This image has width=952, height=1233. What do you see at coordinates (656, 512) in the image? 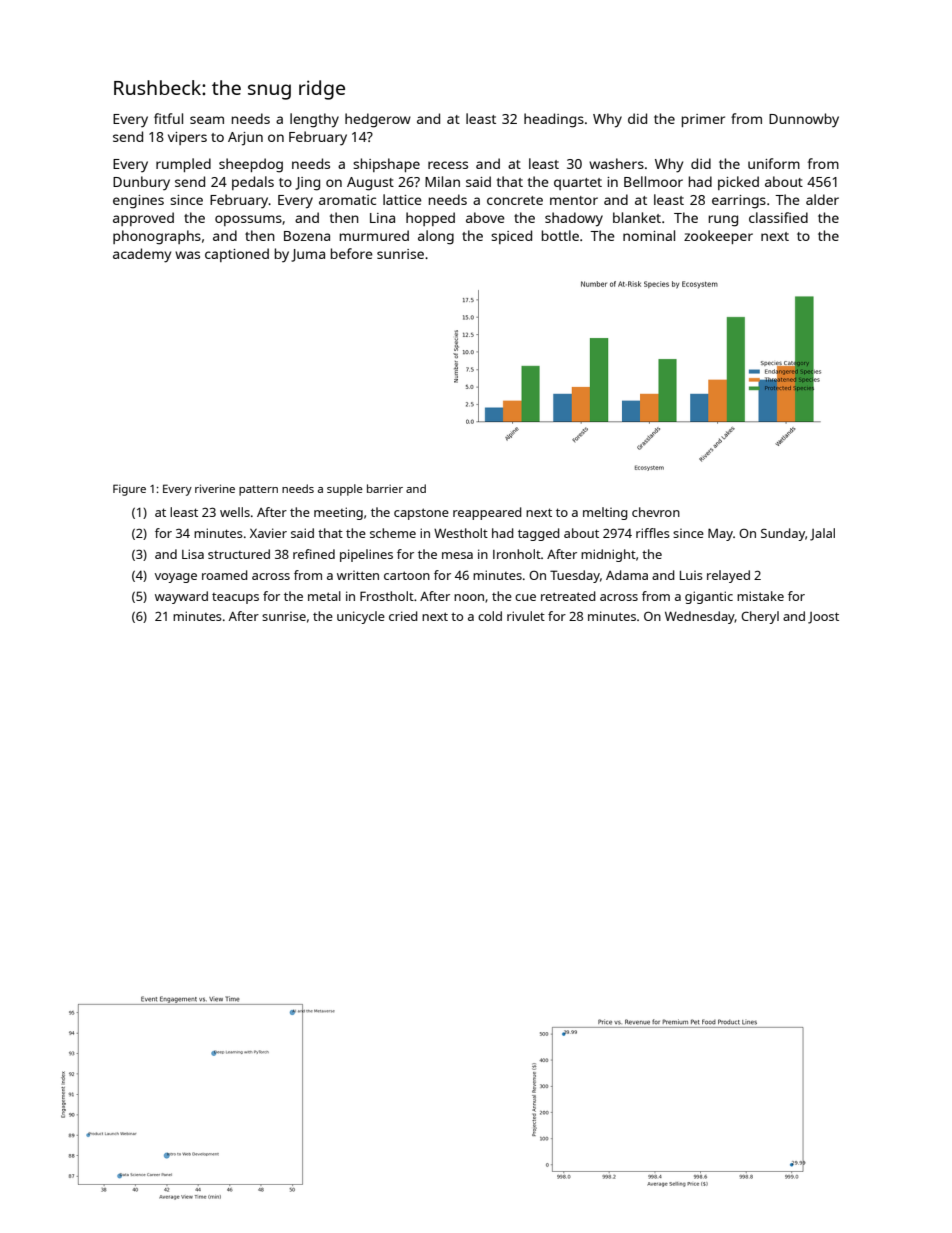
I see `chevron` at bounding box center [656, 512].
